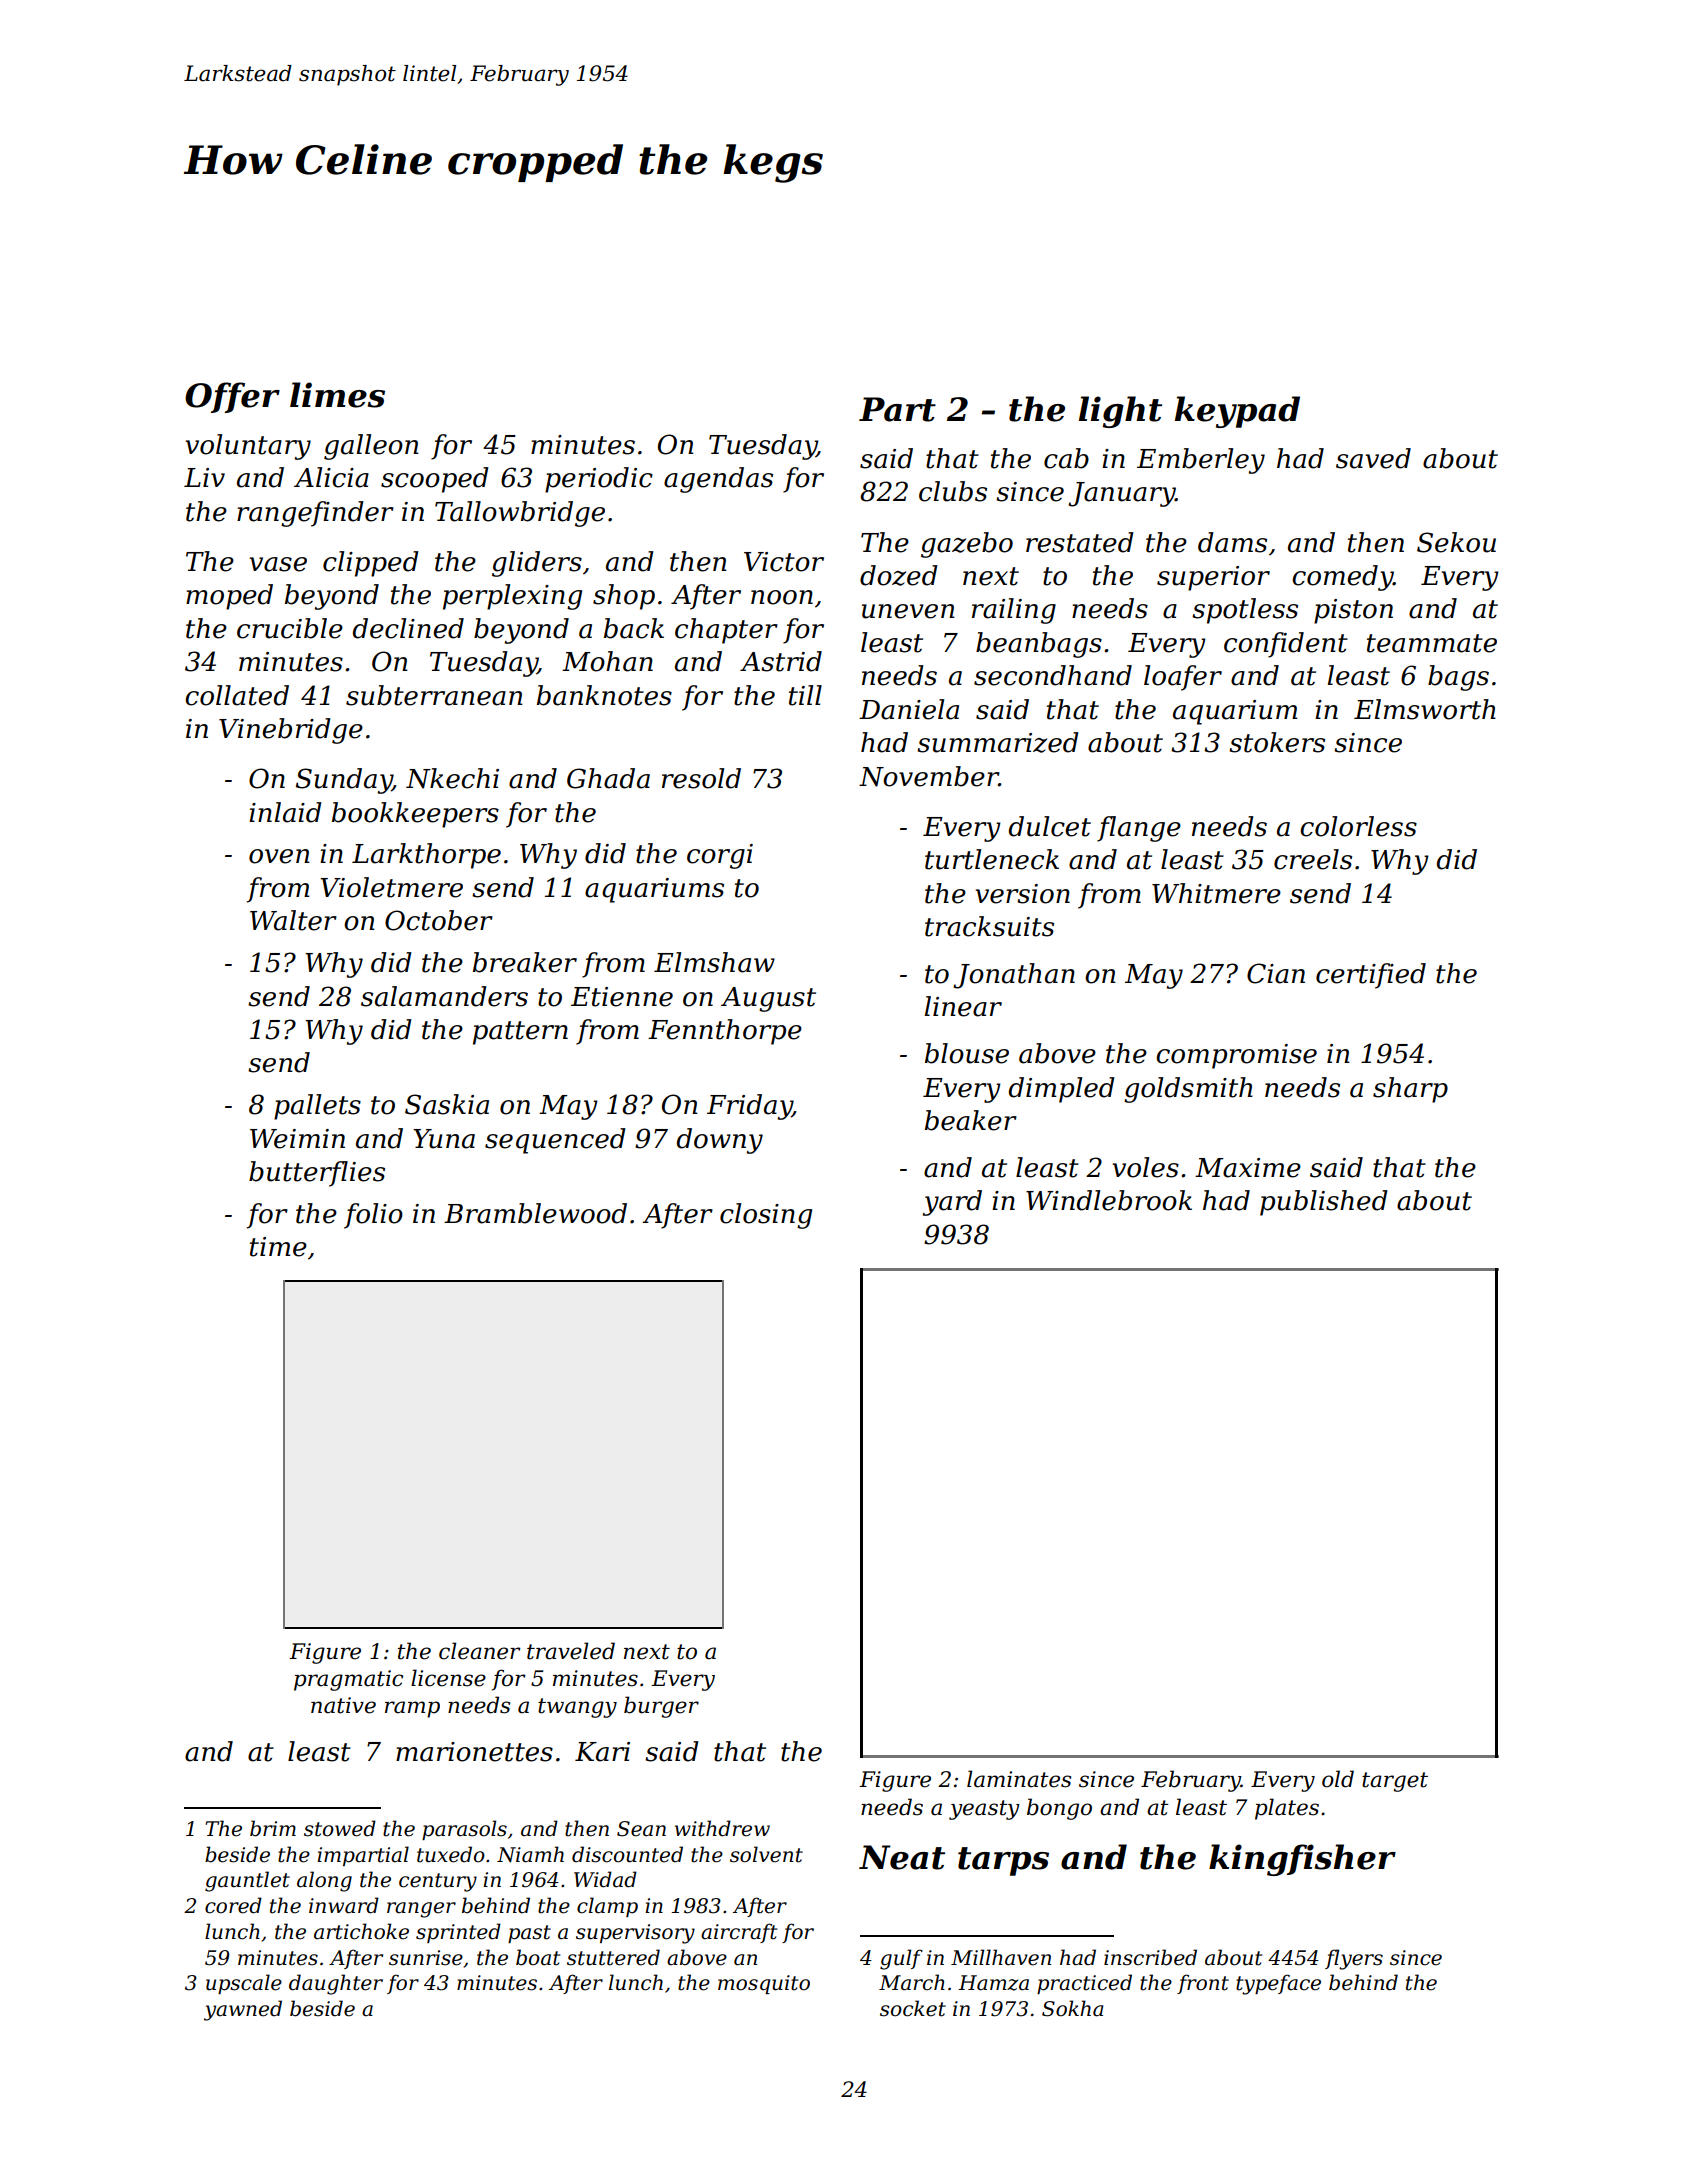 The image size is (1683, 2178). What do you see at coordinates (1287, 1809) in the image?
I see `plates` at bounding box center [1287, 1809].
